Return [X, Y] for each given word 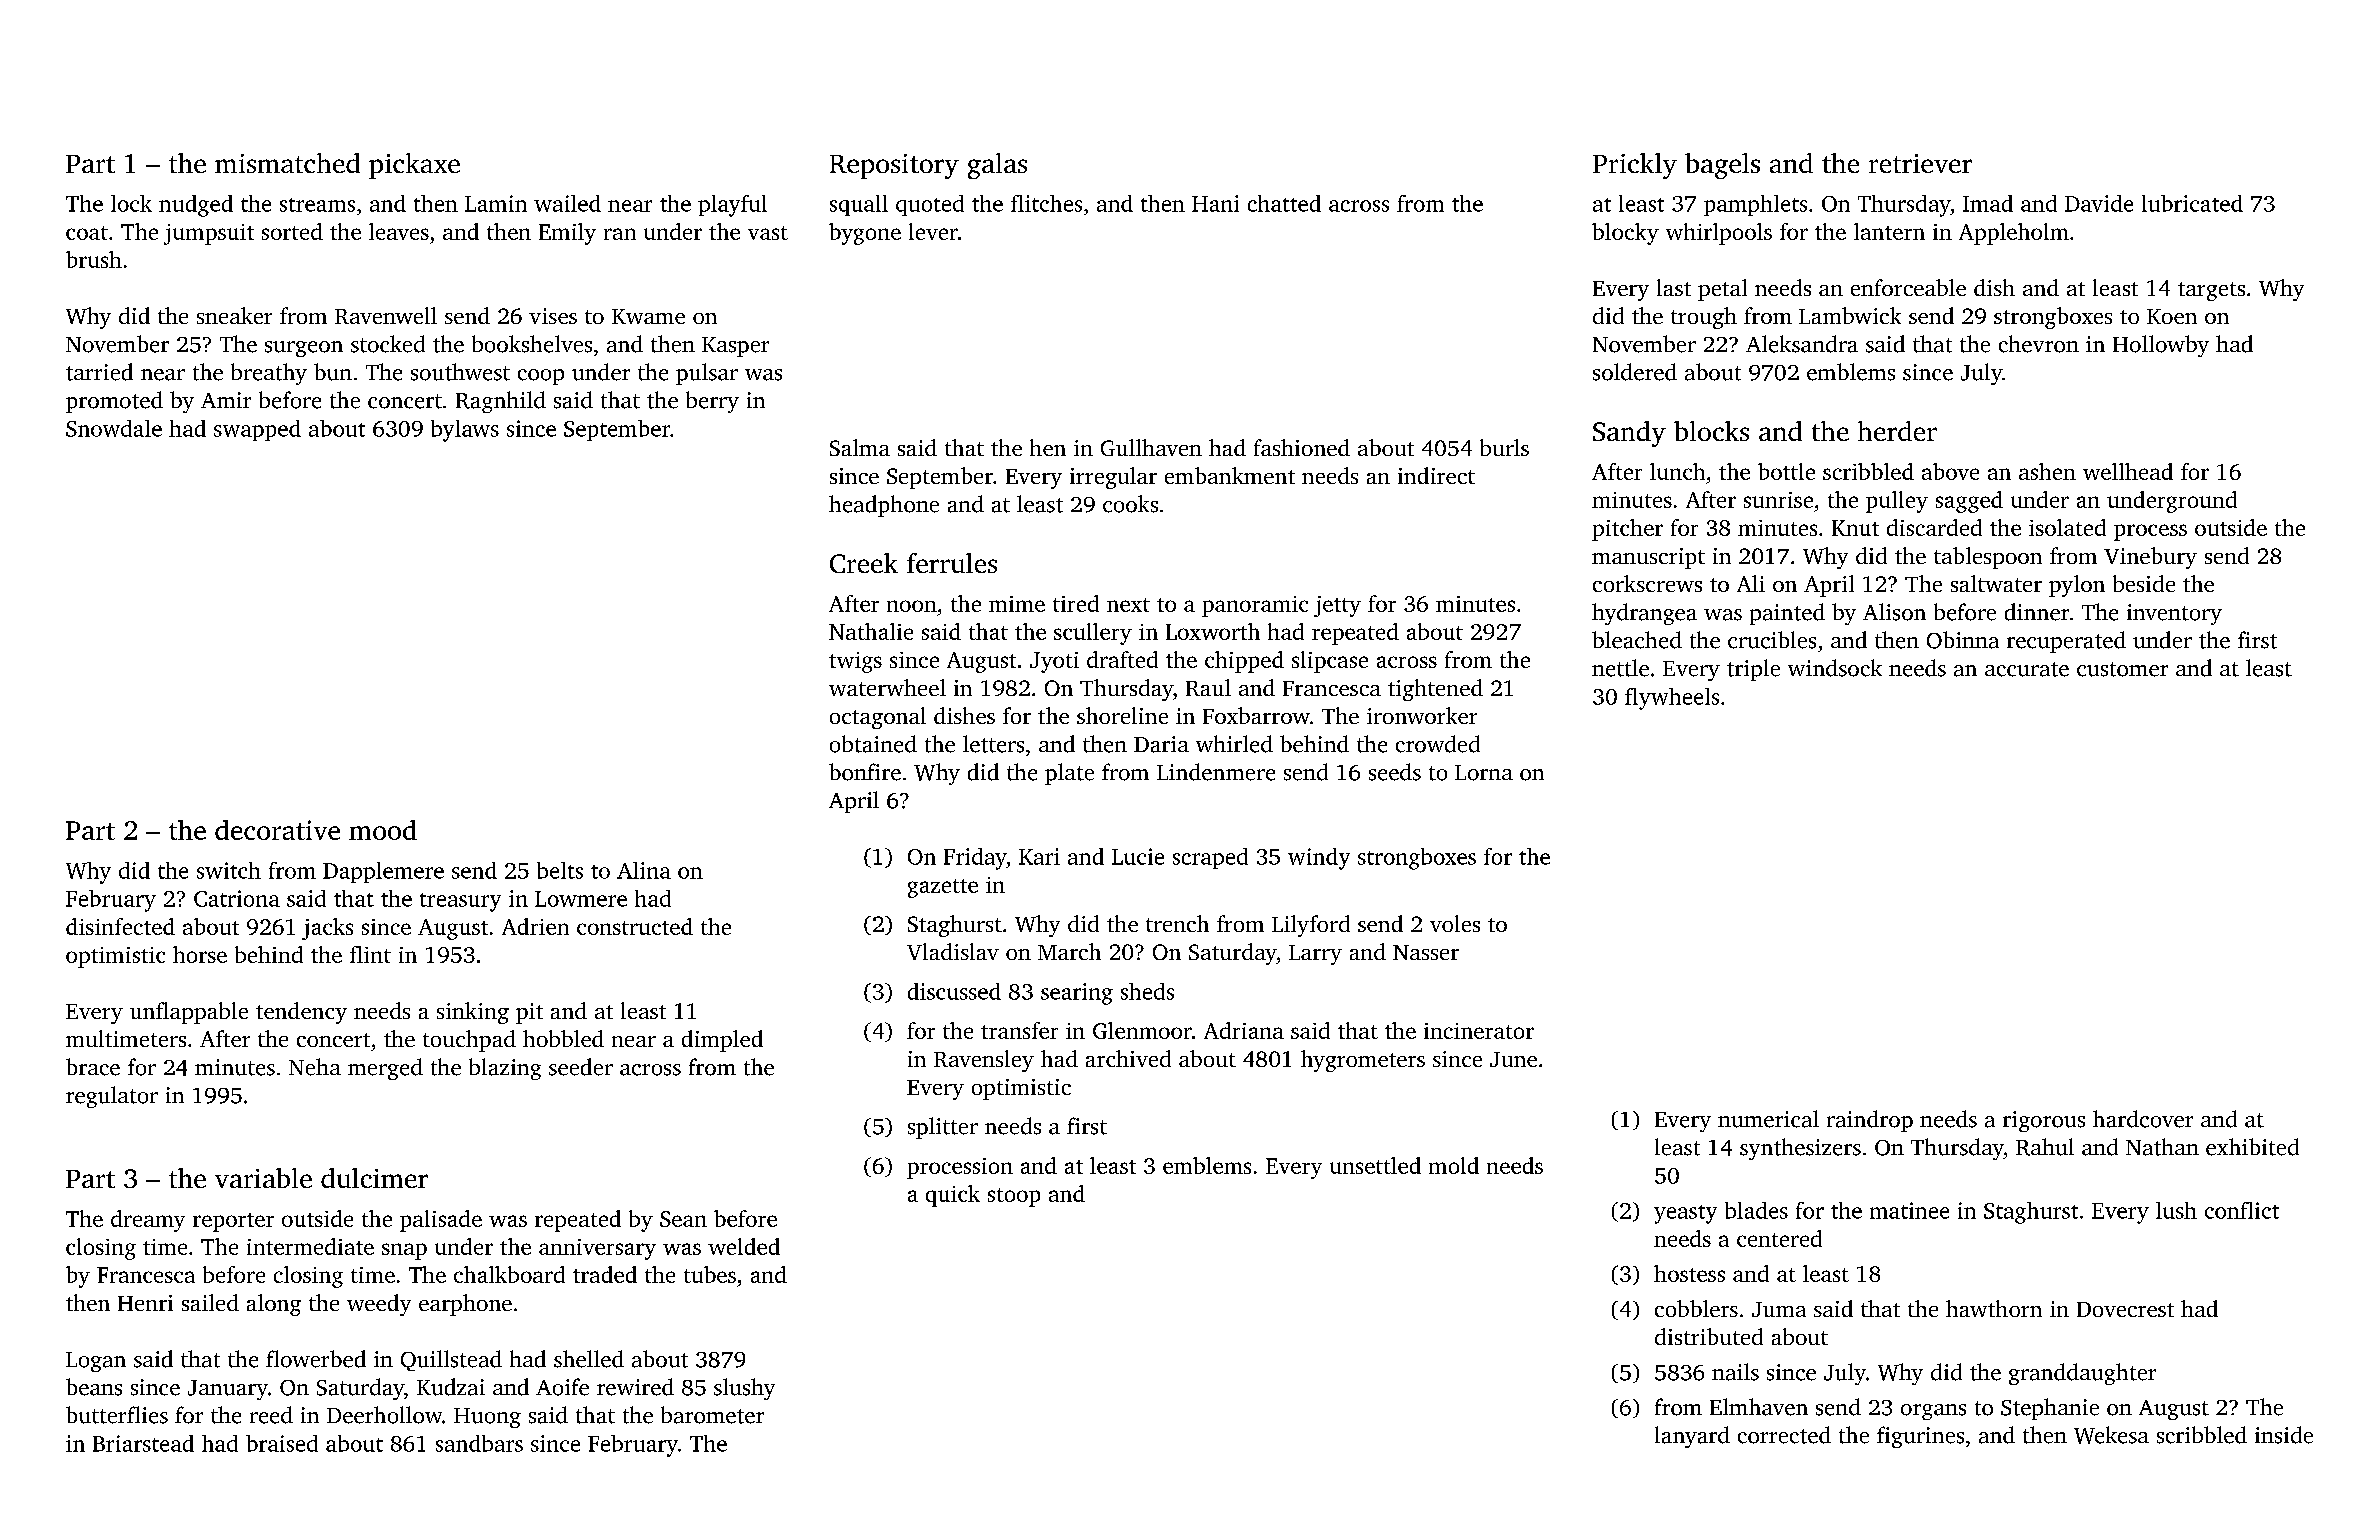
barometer [712, 1415]
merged [385, 1069]
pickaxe [414, 166]
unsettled [1375, 1165]
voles [1455, 923]
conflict [2242, 1210]
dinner [2037, 612]
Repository [894, 166]
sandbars [479, 1443]
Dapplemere [383, 872]
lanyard [1692, 1437]
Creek [864, 563]
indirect [1436, 475]
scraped [1210, 858]
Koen [2172, 316]
